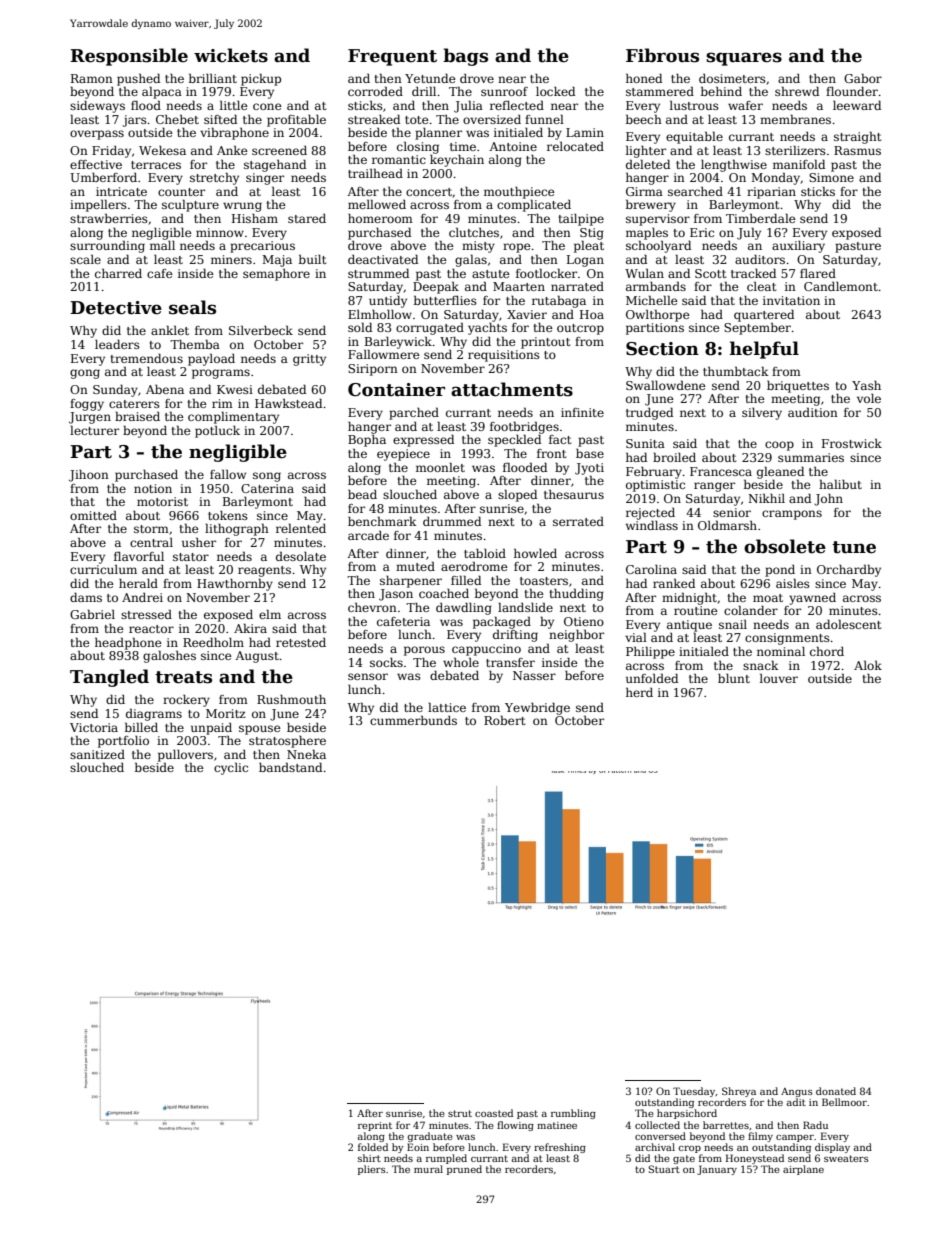 The width and height of the screenshot is (952, 1233). What do you see at coordinates (689, 598) in the screenshot?
I see `midnight` at bounding box center [689, 598].
